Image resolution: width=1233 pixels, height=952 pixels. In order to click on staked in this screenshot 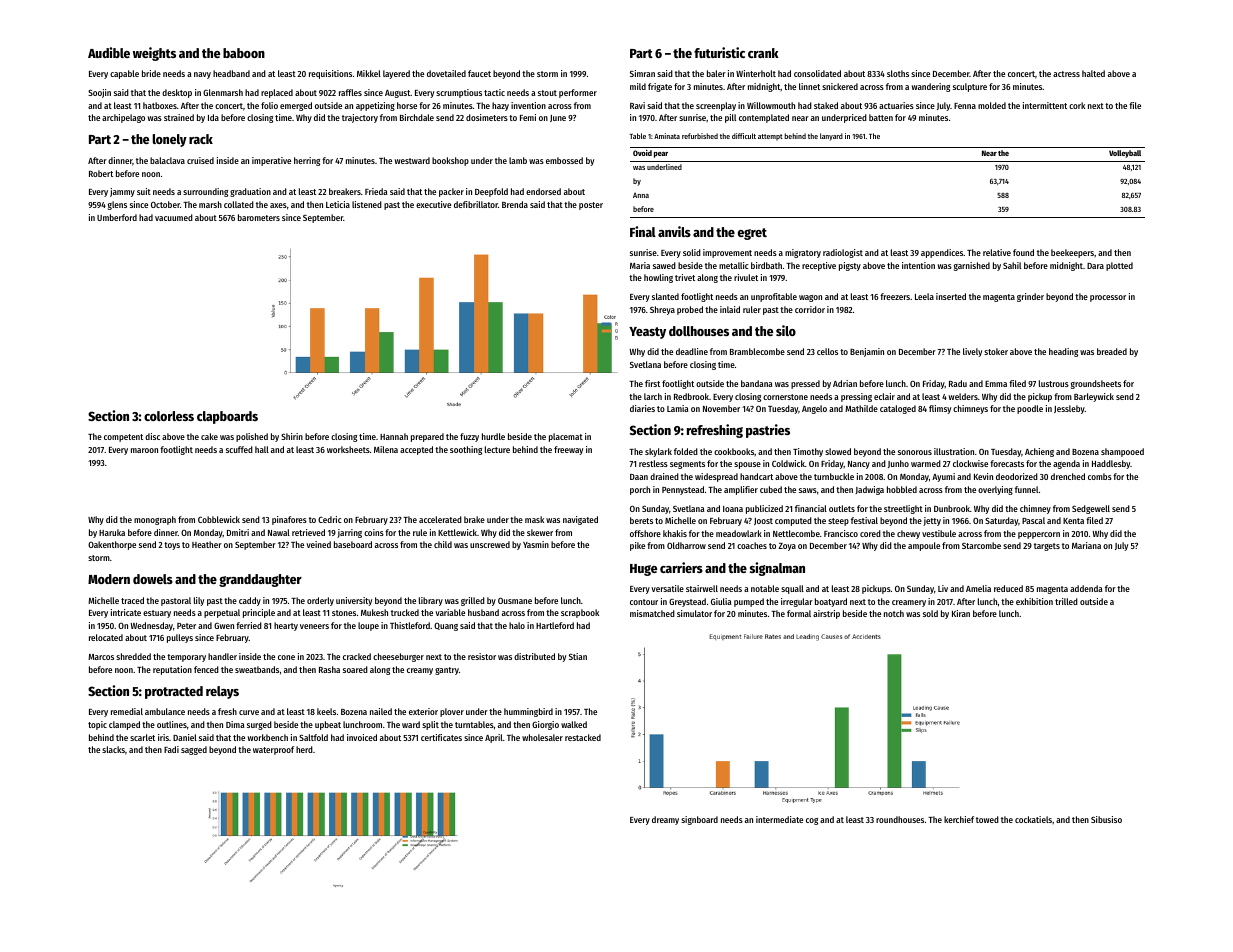, I will do `click(826, 105)`.
